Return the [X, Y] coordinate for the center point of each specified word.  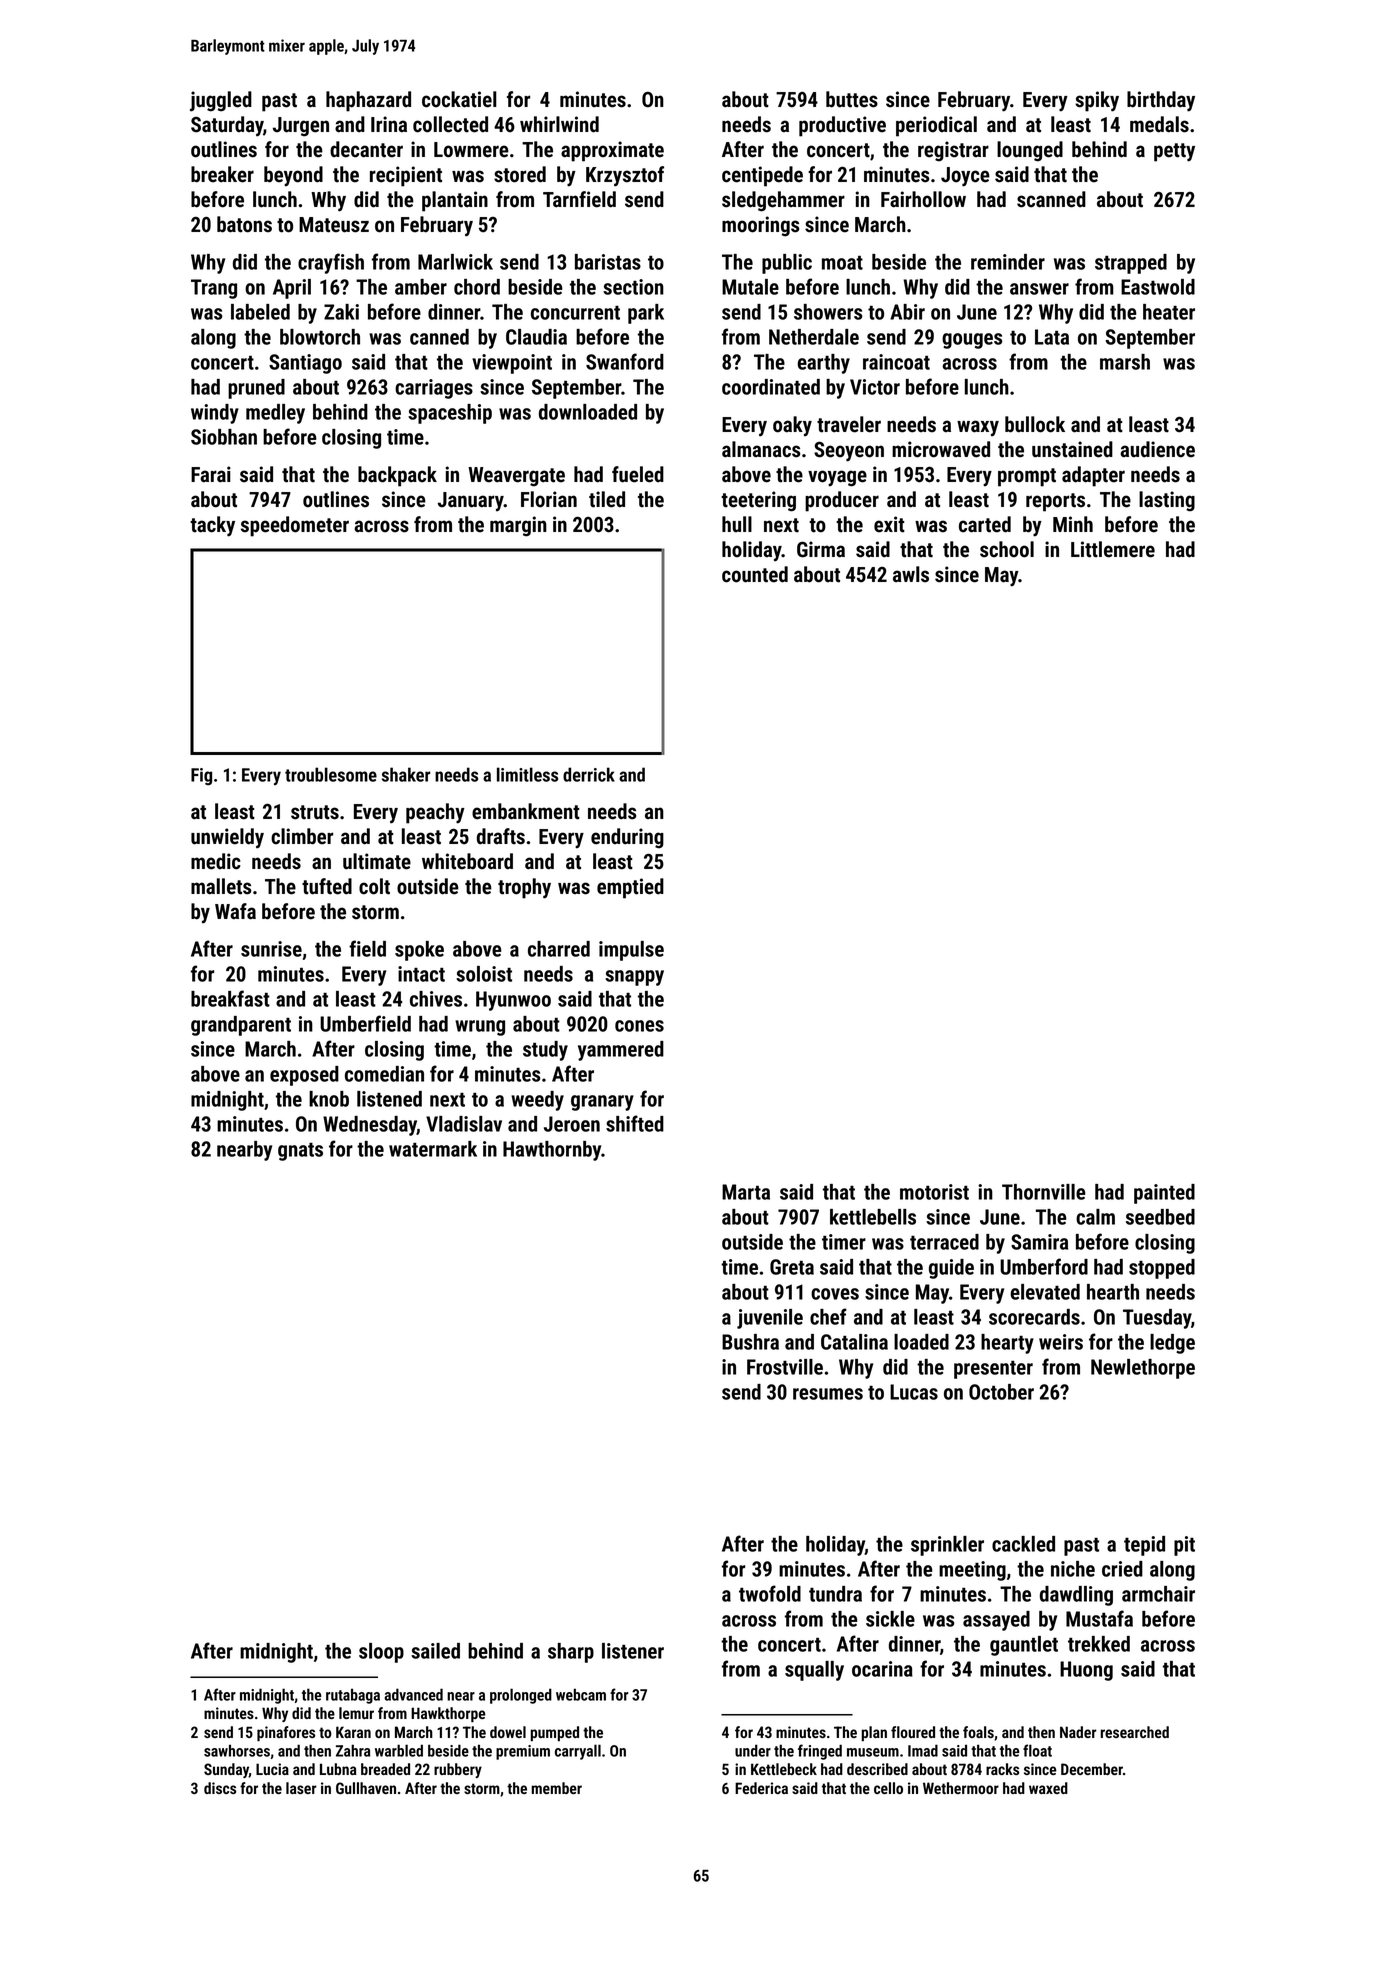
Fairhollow [923, 199]
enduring [627, 838]
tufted [327, 886]
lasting [1167, 501]
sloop [381, 1653]
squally [814, 1671]
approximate [612, 151]
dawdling [1076, 1596]
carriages [434, 389]
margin [518, 526]
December [1092, 1769]
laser [301, 1788]
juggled [221, 101]
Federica [761, 1788]
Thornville [1044, 1192]
